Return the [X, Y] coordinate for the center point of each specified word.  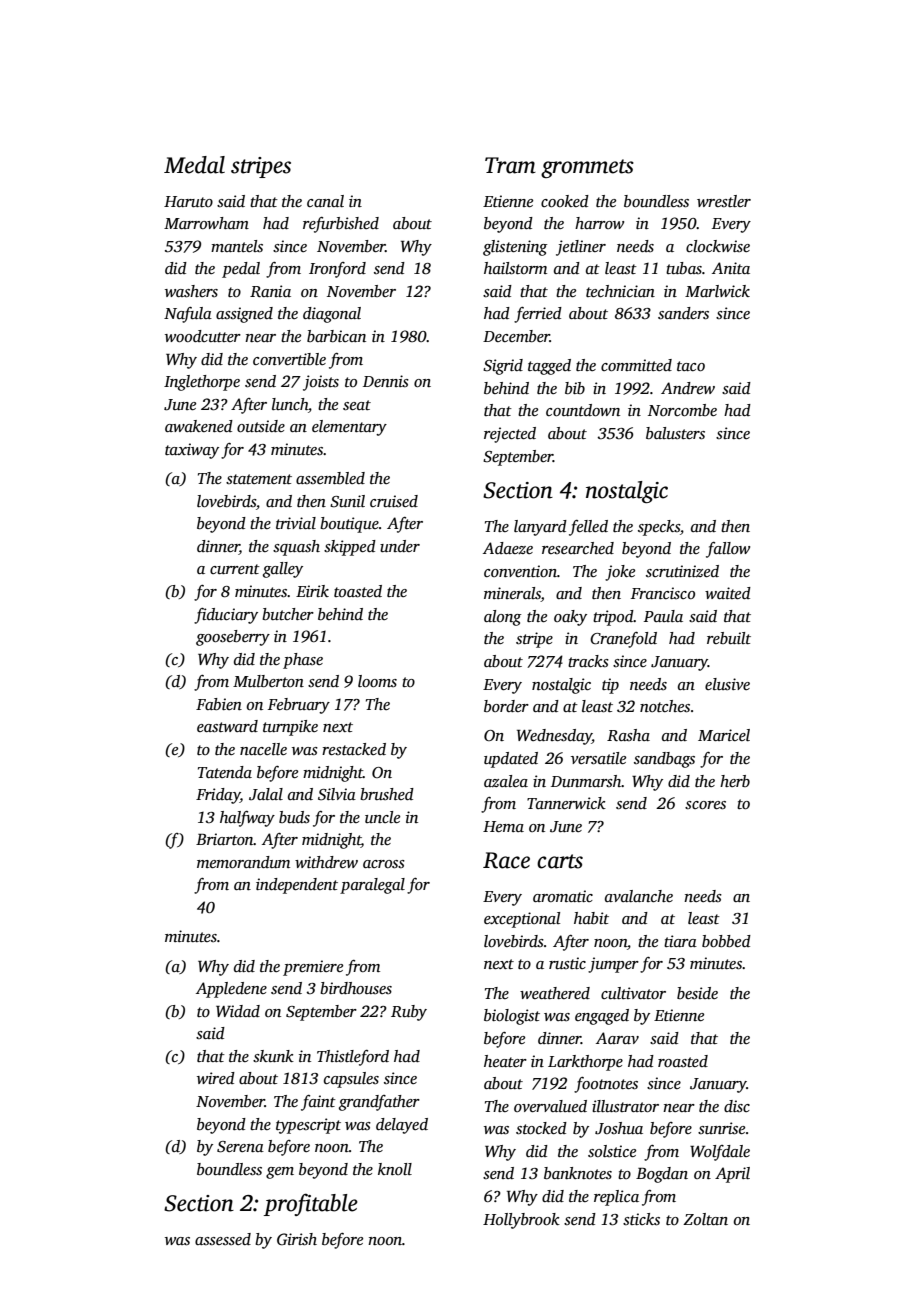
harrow [599, 223]
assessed [223, 1239]
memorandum [243, 862]
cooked [565, 201]
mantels [237, 246]
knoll [395, 1169]
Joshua [619, 1128]
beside [697, 993]
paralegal [372, 886]
